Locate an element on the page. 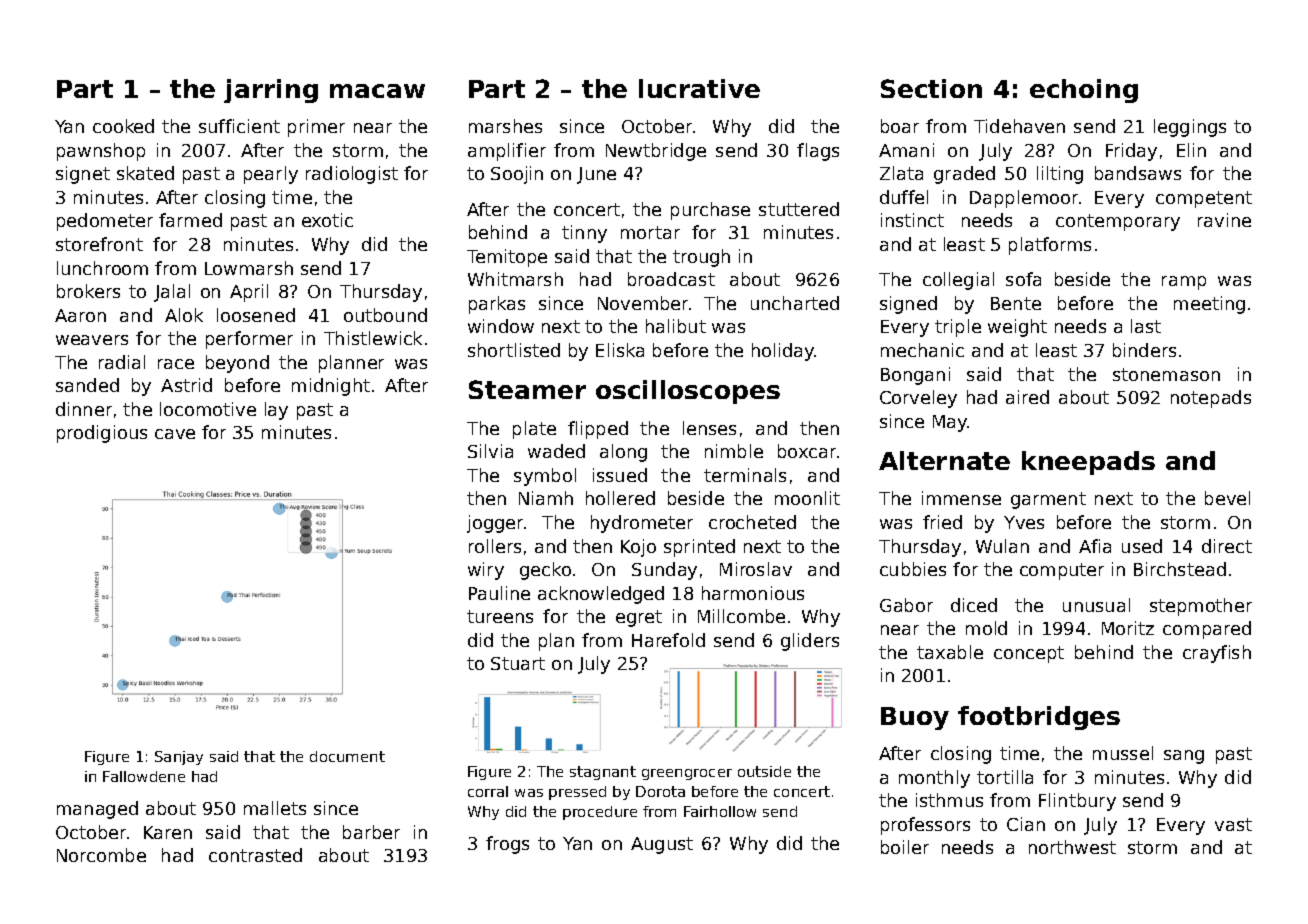  Eliska is located at coordinates (620, 350).
